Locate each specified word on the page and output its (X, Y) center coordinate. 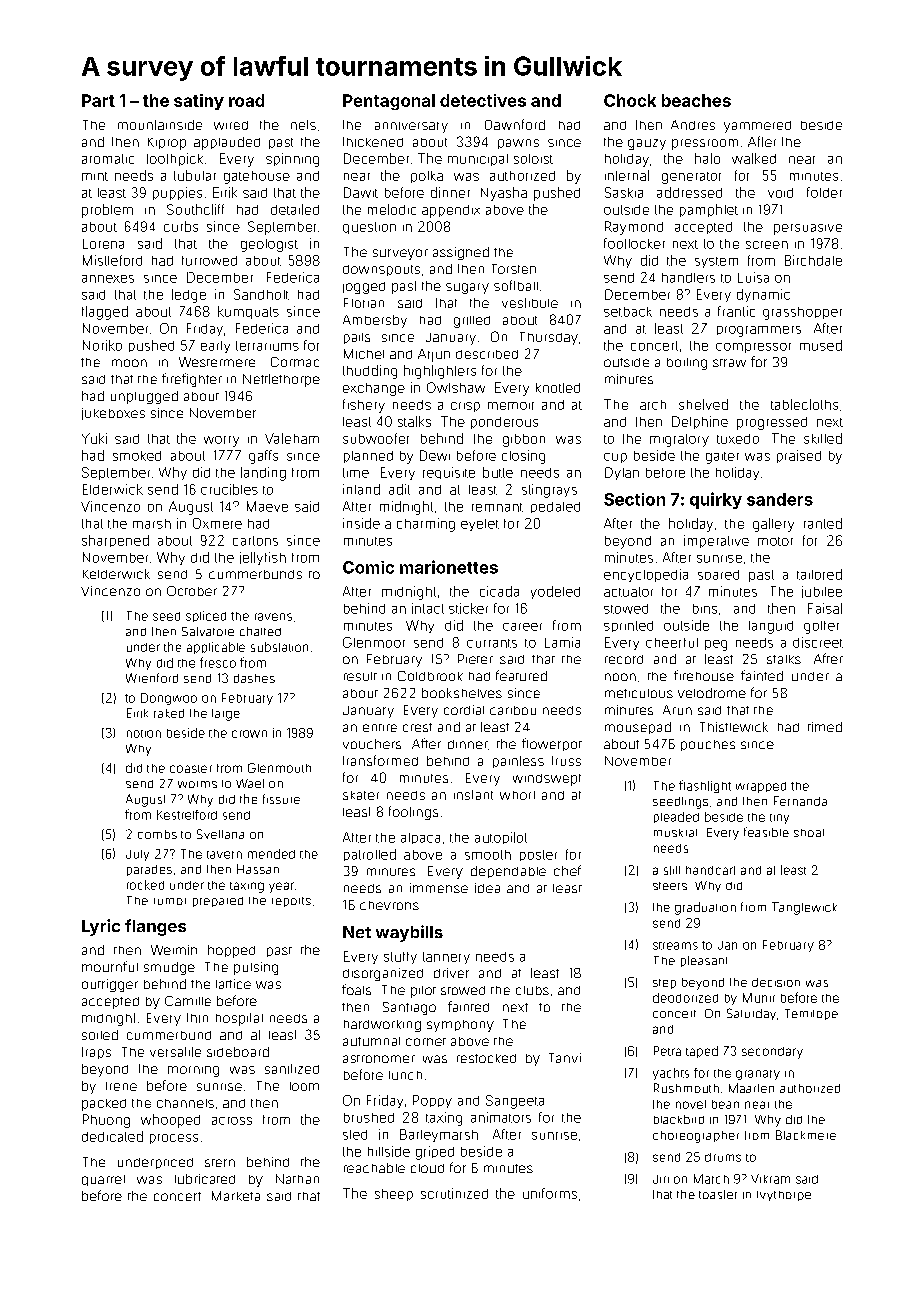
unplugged (144, 397)
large (226, 715)
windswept (547, 780)
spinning (292, 160)
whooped (170, 1121)
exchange (374, 389)
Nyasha (504, 194)
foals (356, 989)
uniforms (550, 1193)
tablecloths (804, 404)
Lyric (101, 927)
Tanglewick (804, 908)
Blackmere (806, 1135)
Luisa (753, 277)
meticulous (639, 693)
